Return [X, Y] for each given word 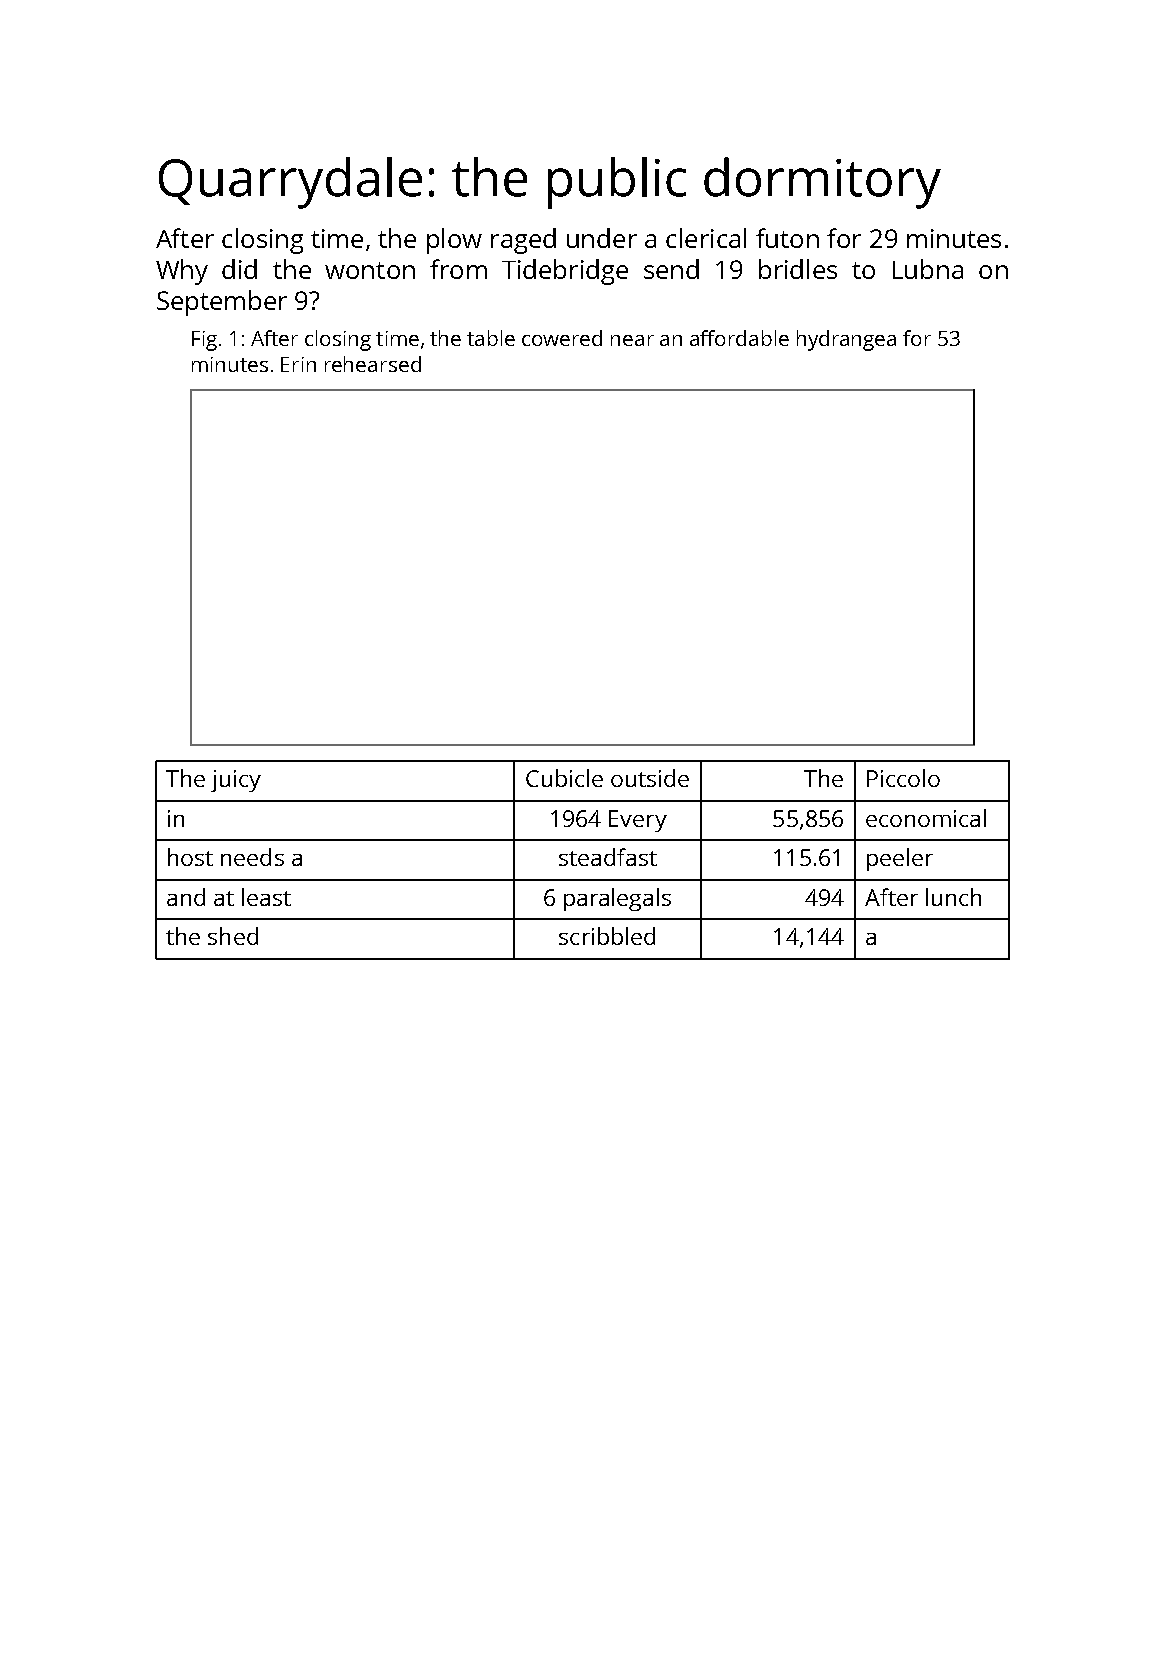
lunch [953, 897]
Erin [298, 364]
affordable [739, 338]
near [632, 340]
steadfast [608, 857]
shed [233, 936]
